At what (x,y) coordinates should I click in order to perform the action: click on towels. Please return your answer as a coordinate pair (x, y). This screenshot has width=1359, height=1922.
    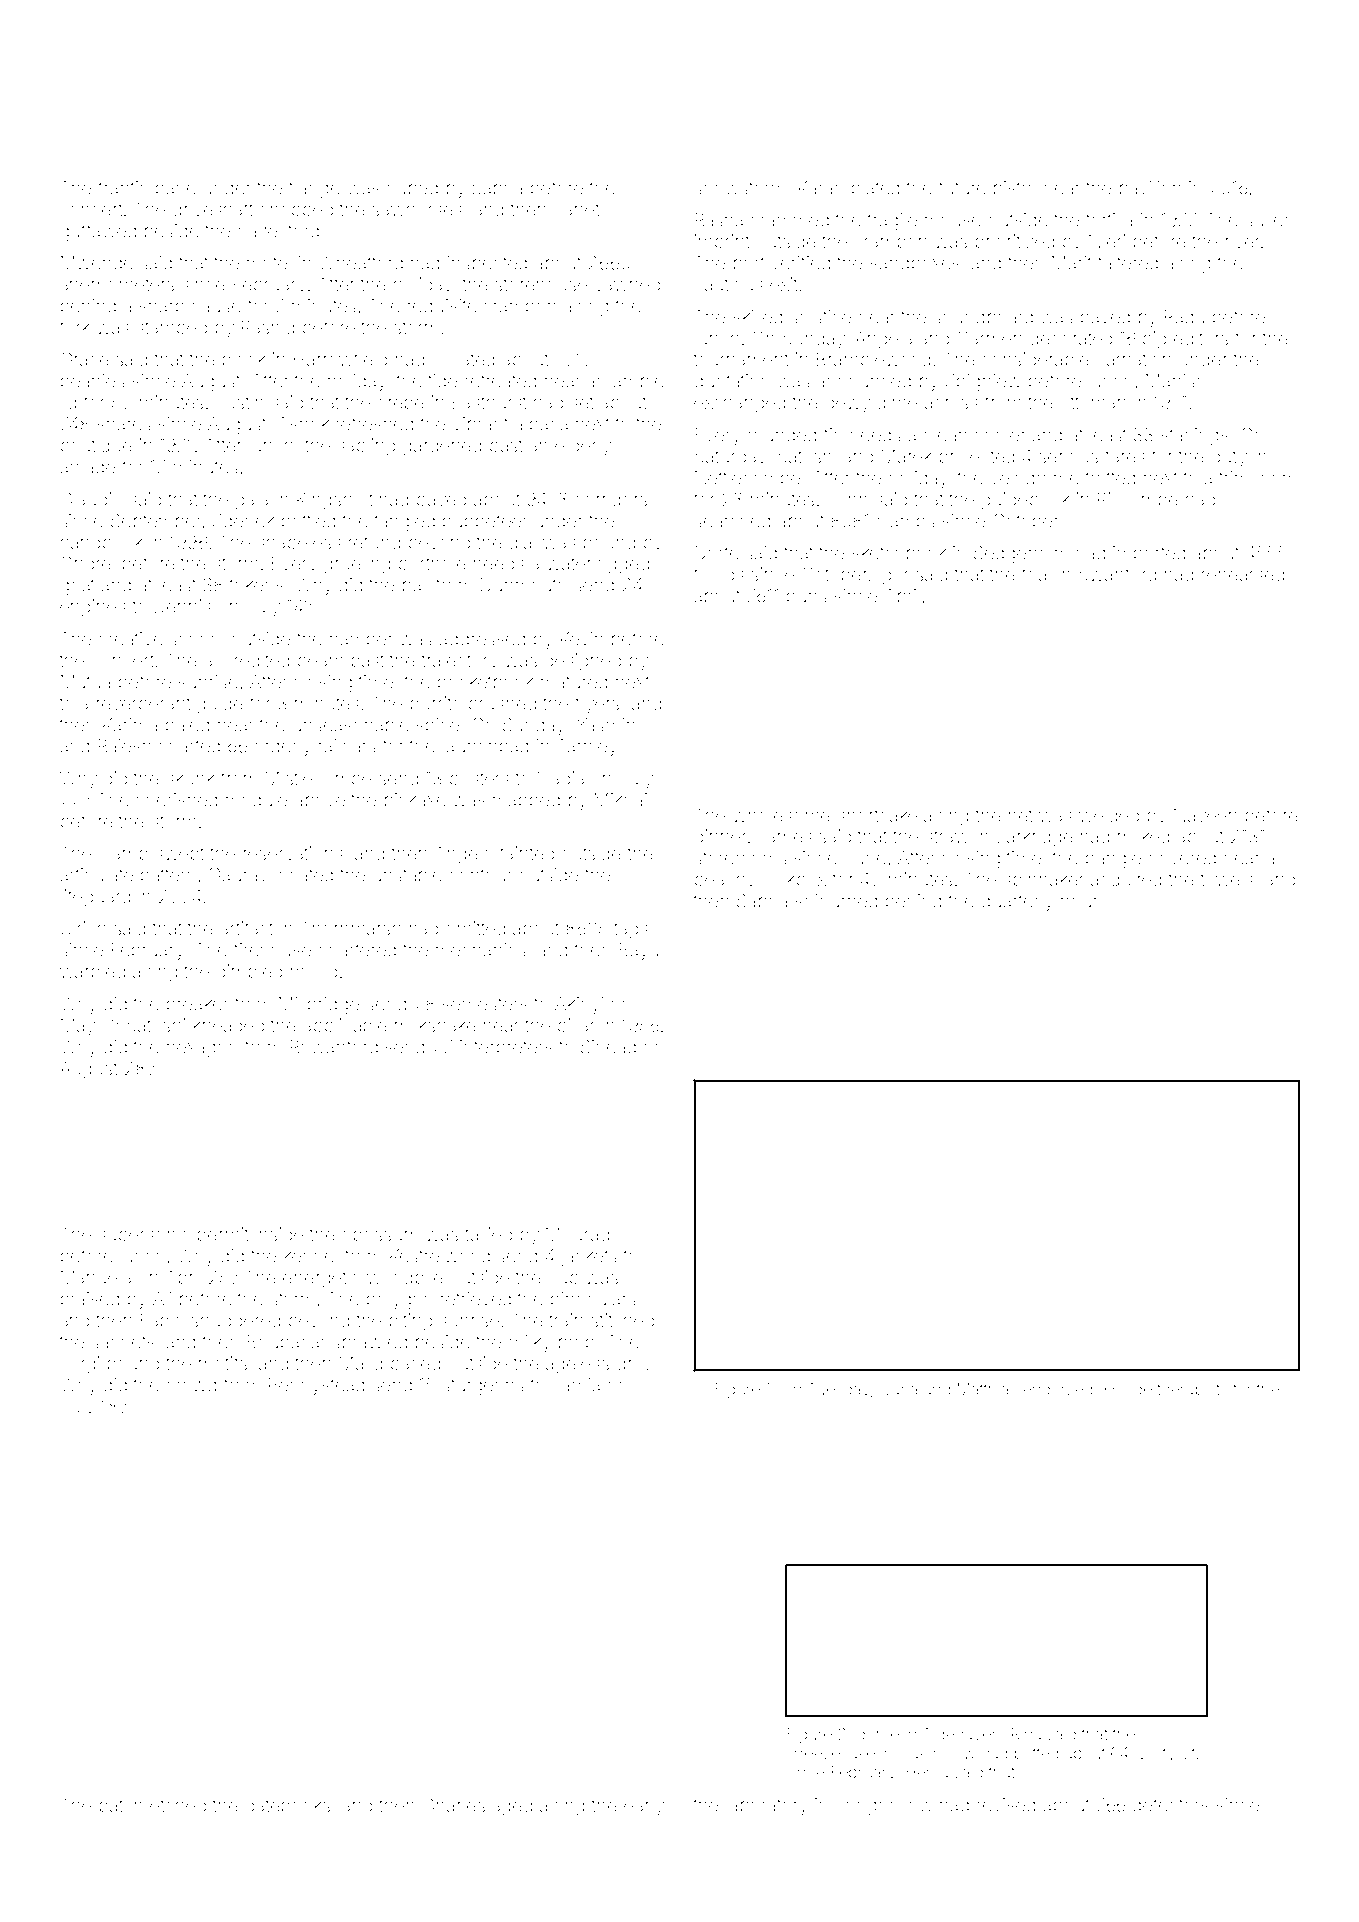
    Looking at the image, I should click on (1227, 879).
